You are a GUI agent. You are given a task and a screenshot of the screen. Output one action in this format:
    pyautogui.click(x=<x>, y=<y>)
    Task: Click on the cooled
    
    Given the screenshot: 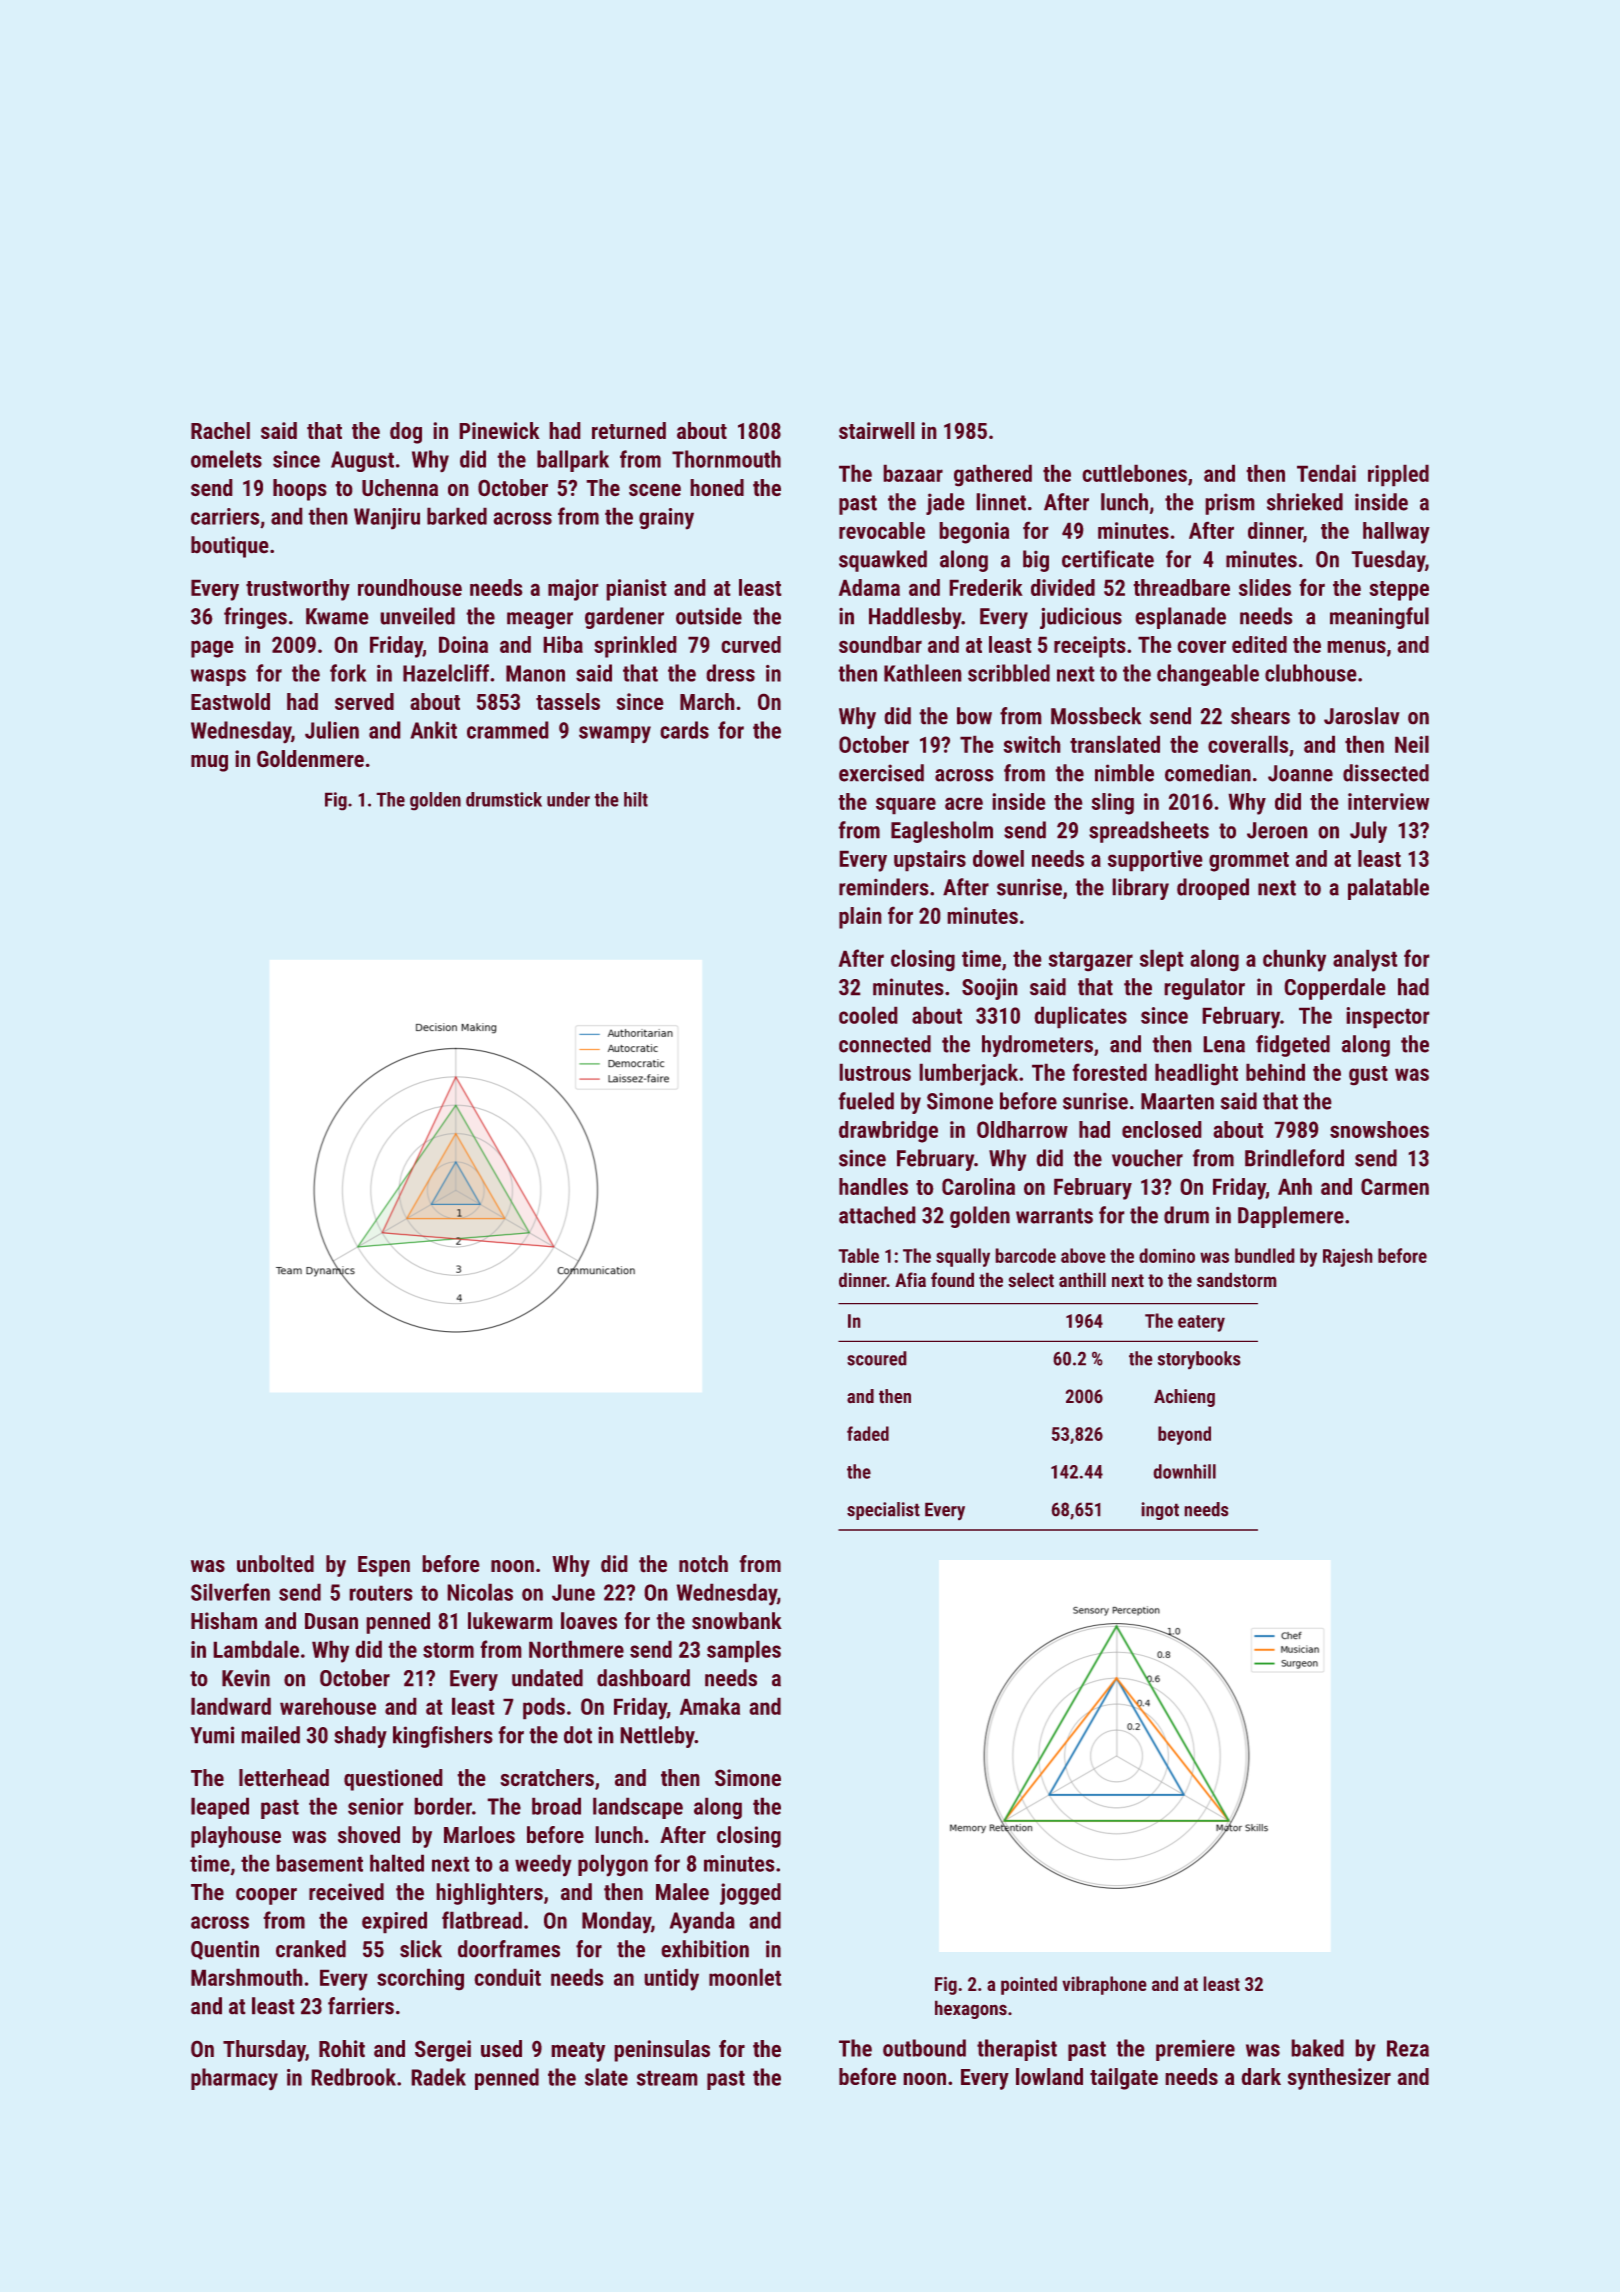 What is the action you would take?
    pyautogui.click(x=868, y=1015)
